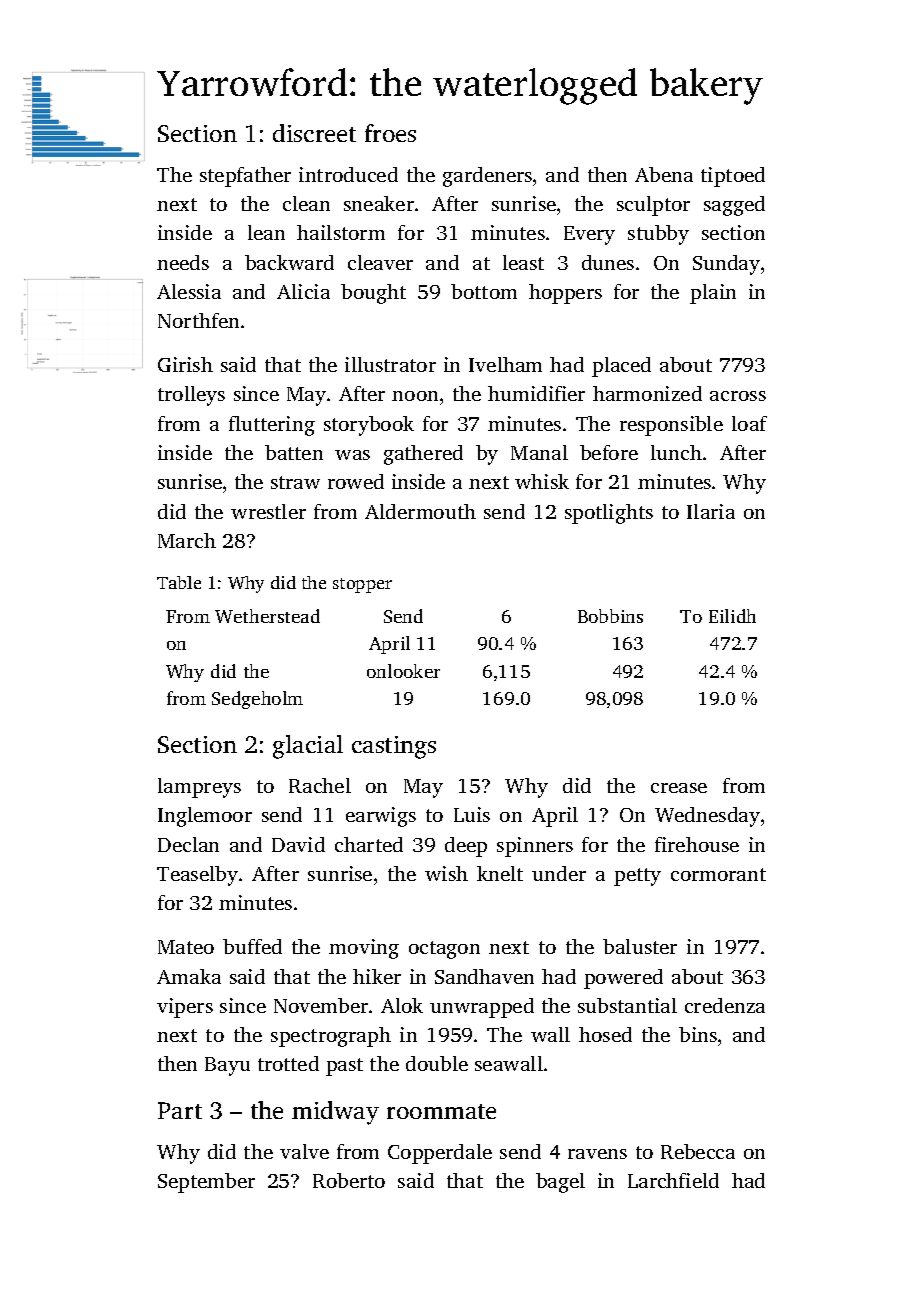 The image size is (924, 1311). What do you see at coordinates (505, 364) in the page?
I see `Ivelham` at bounding box center [505, 364].
